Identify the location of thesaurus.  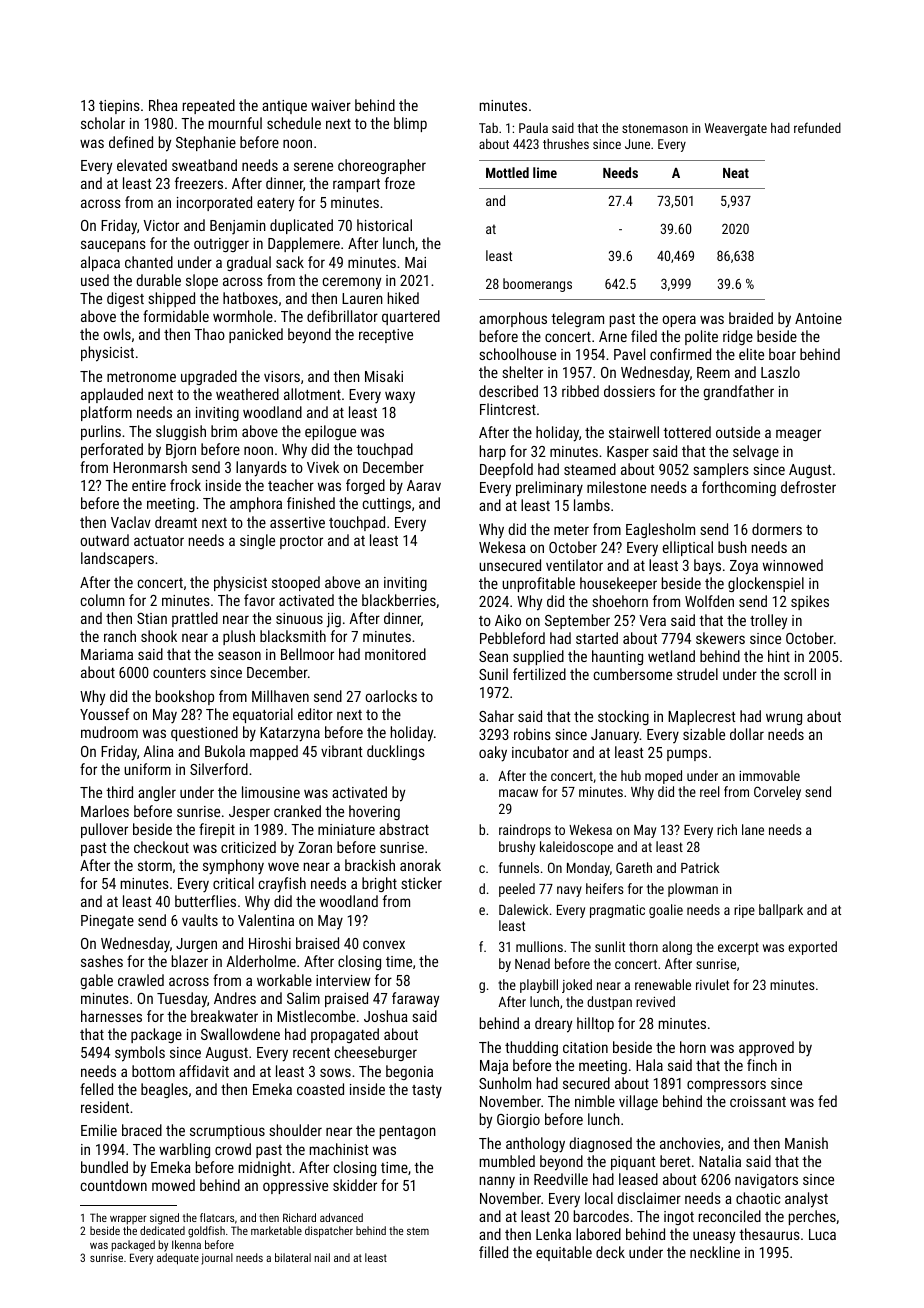
(769, 1234).
